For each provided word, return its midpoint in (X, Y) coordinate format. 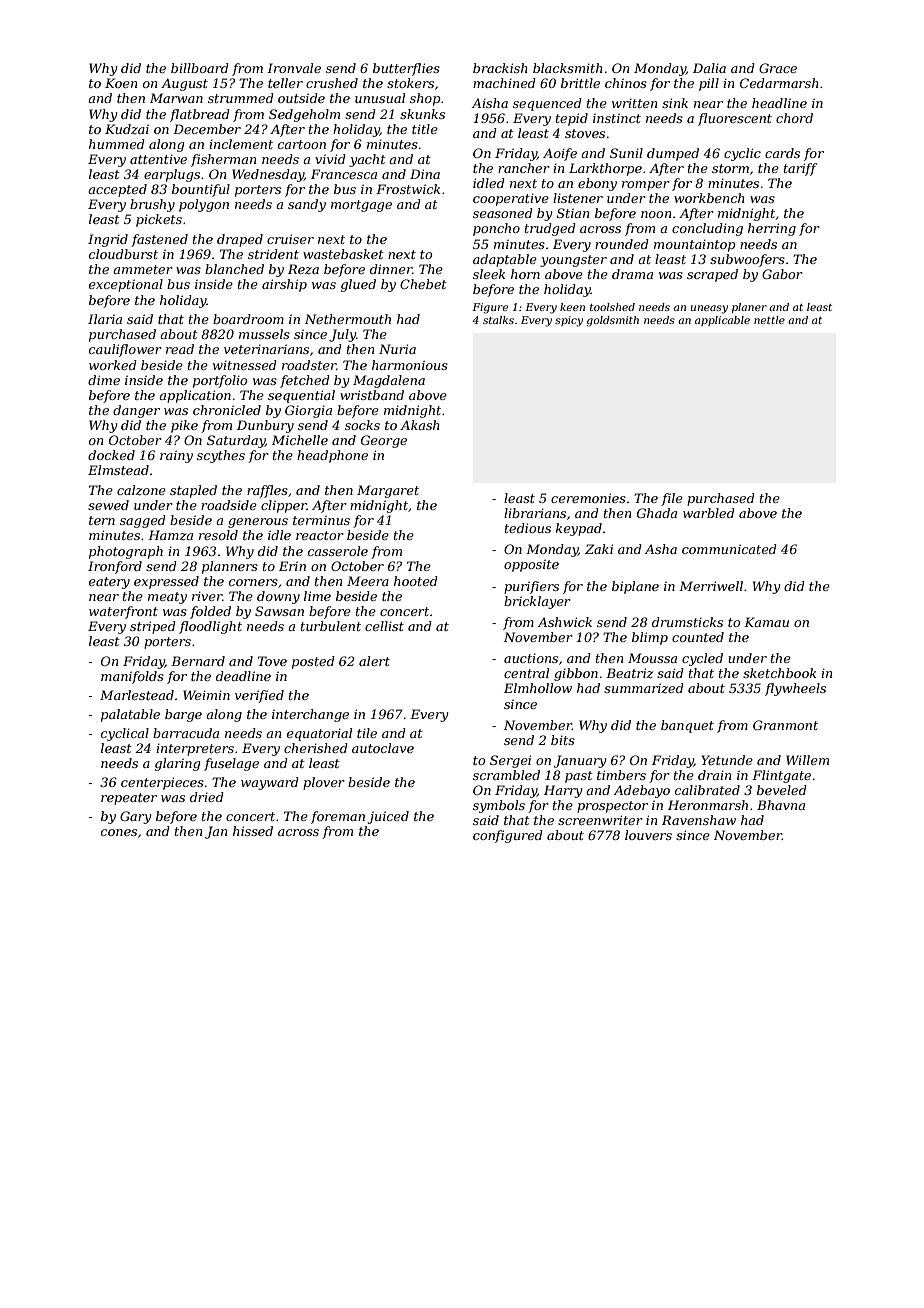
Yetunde (727, 760)
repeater (129, 799)
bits (563, 740)
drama (632, 274)
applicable (722, 321)
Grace (778, 68)
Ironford (115, 567)
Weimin (206, 695)
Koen (121, 83)
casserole (338, 551)
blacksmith (568, 68)
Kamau (766, 622)
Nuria (397, 349)
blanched (234, 269)
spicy (569, 321)
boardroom (248, 319)
